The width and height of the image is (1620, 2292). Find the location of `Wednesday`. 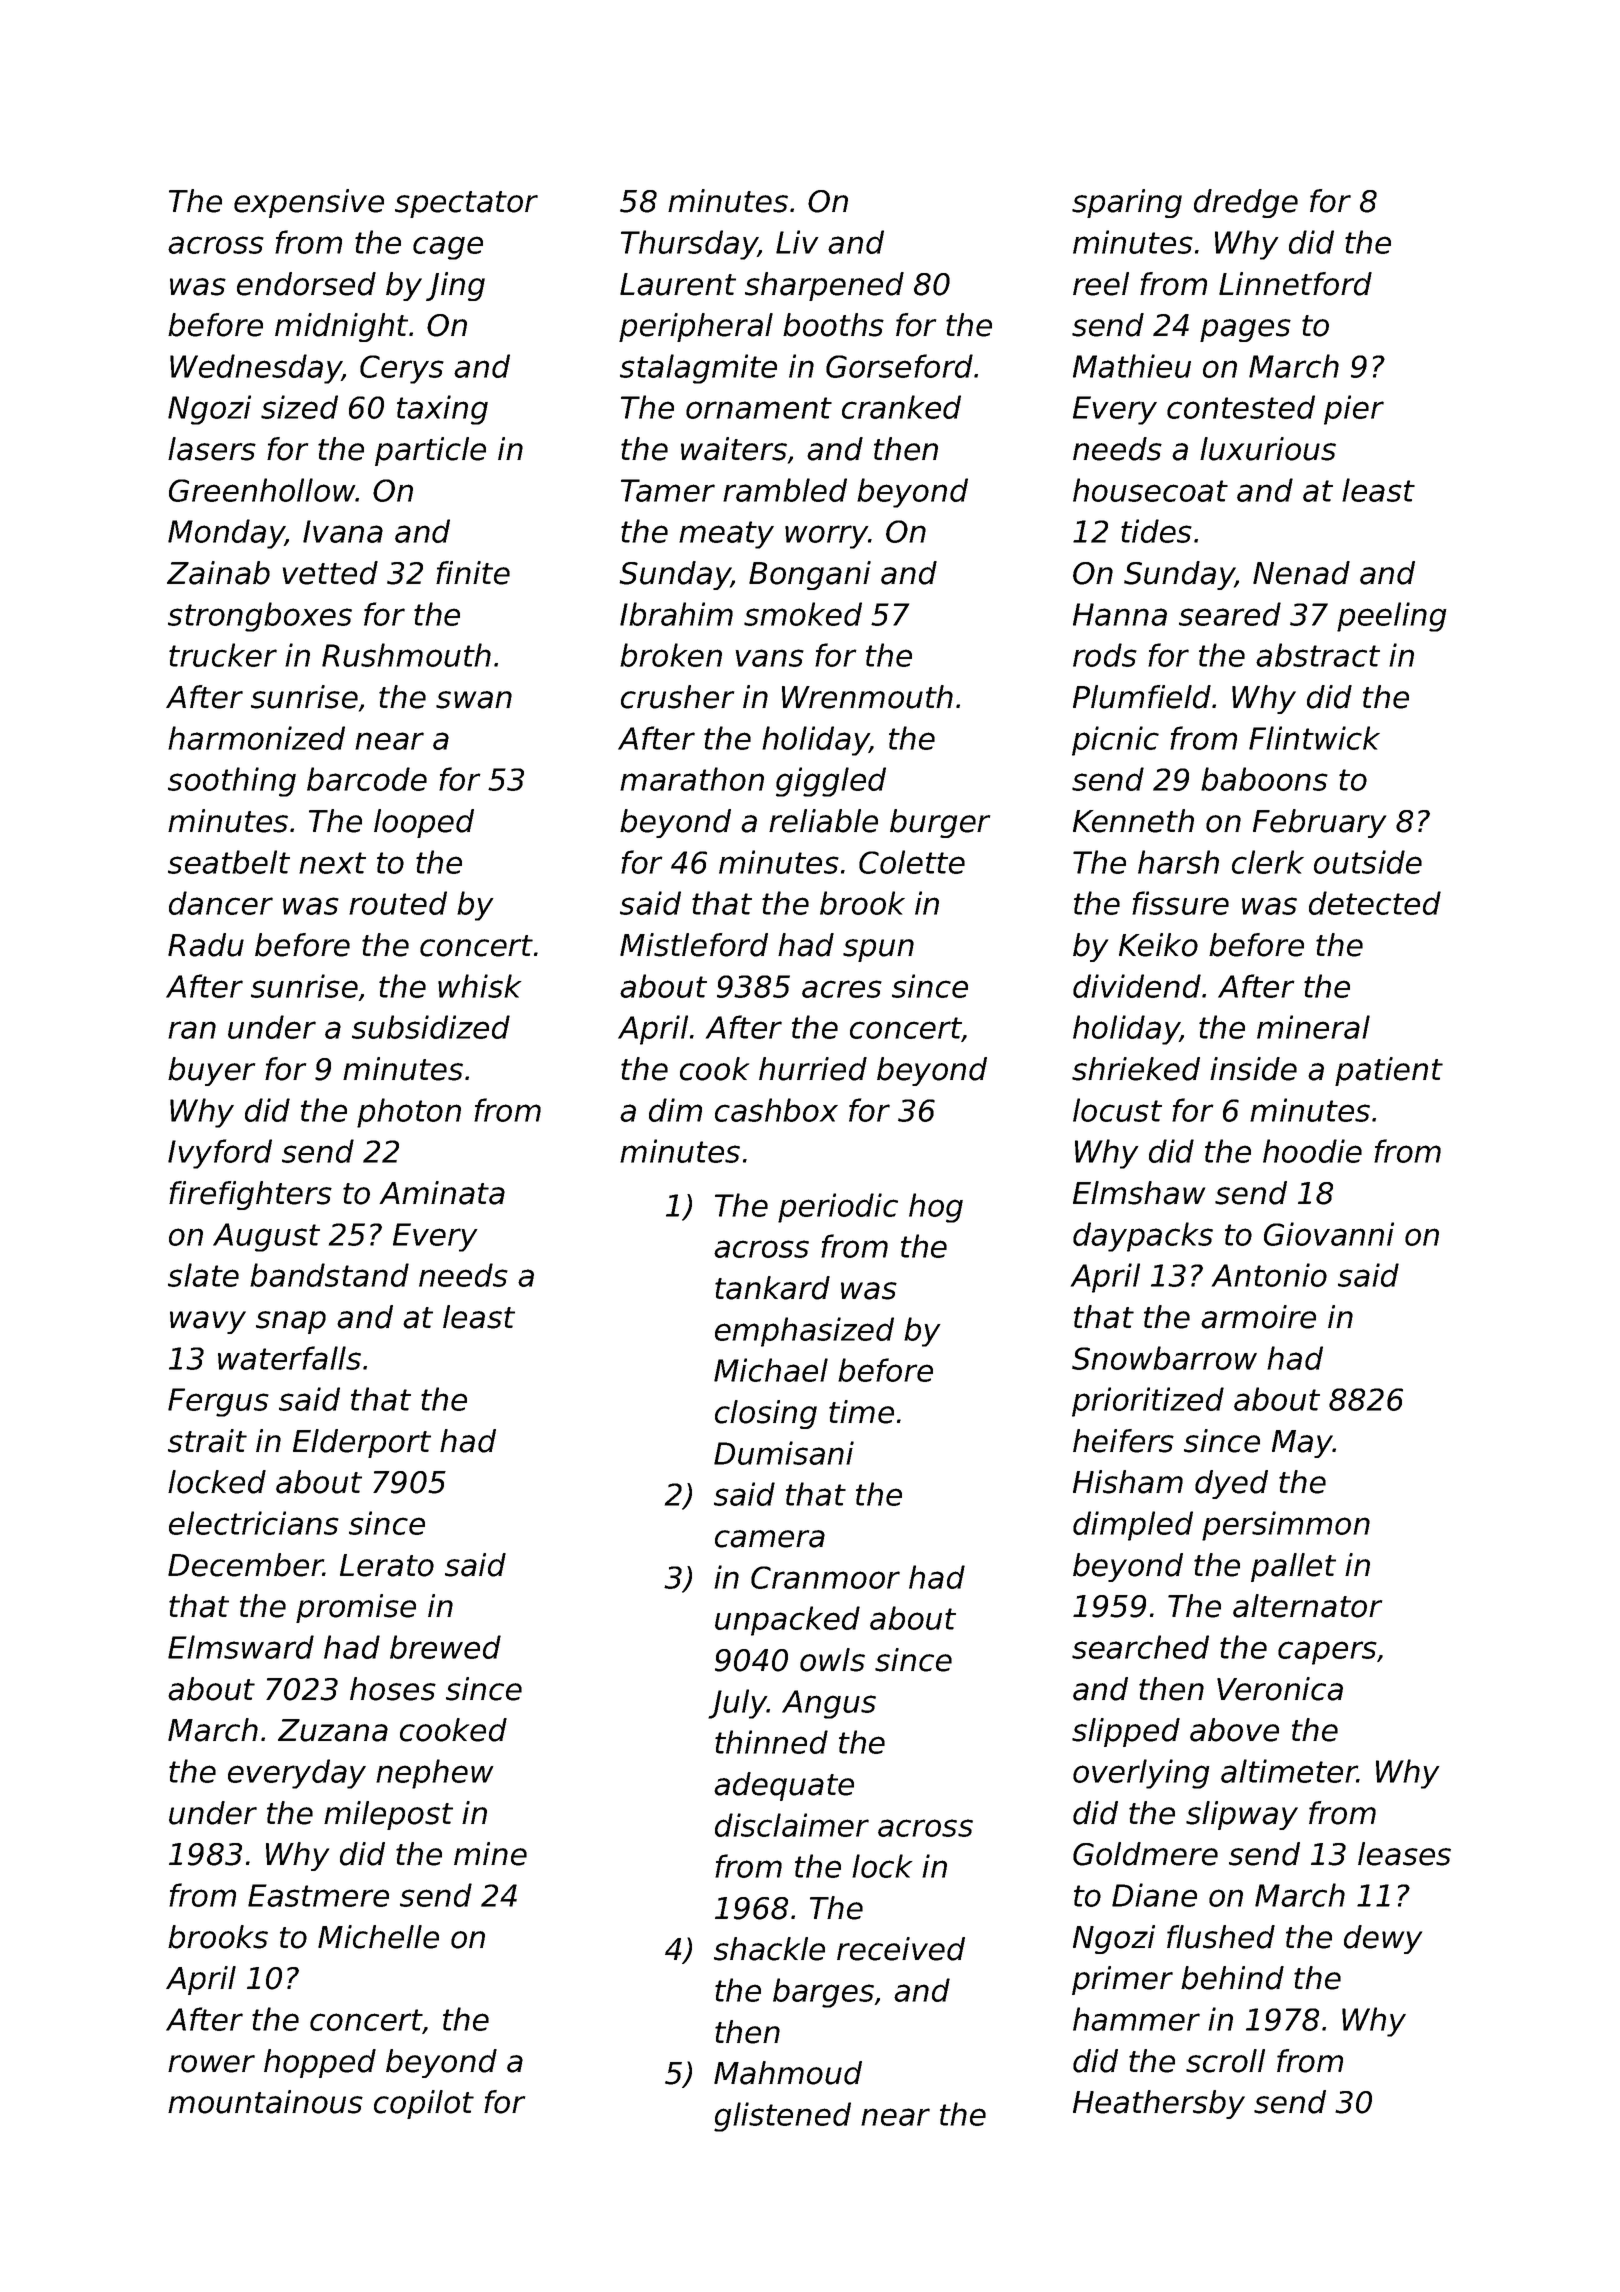

Wednesday is located at coordinates (256, 369).
